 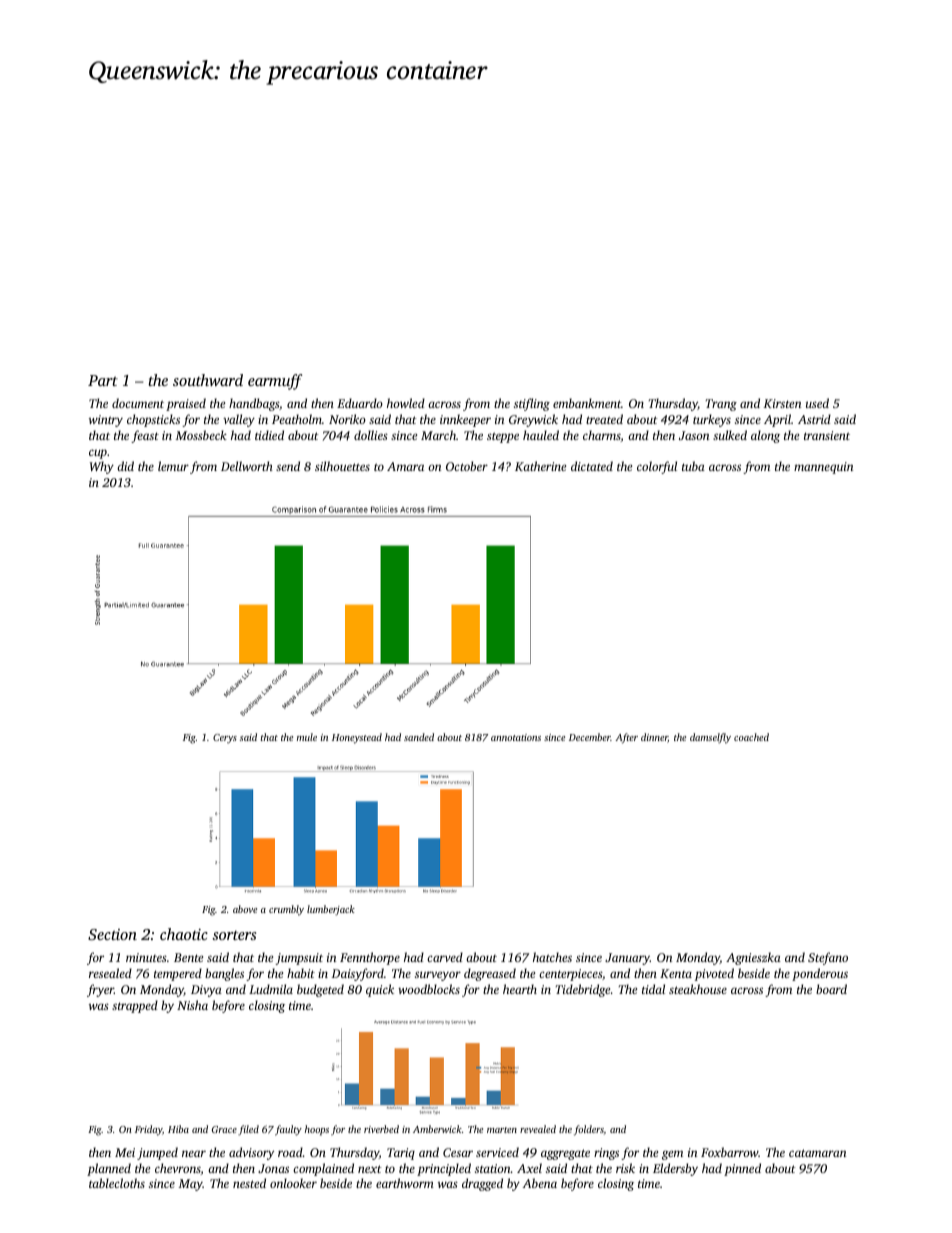 I want to click on coached, so click(x=751, y=737).
